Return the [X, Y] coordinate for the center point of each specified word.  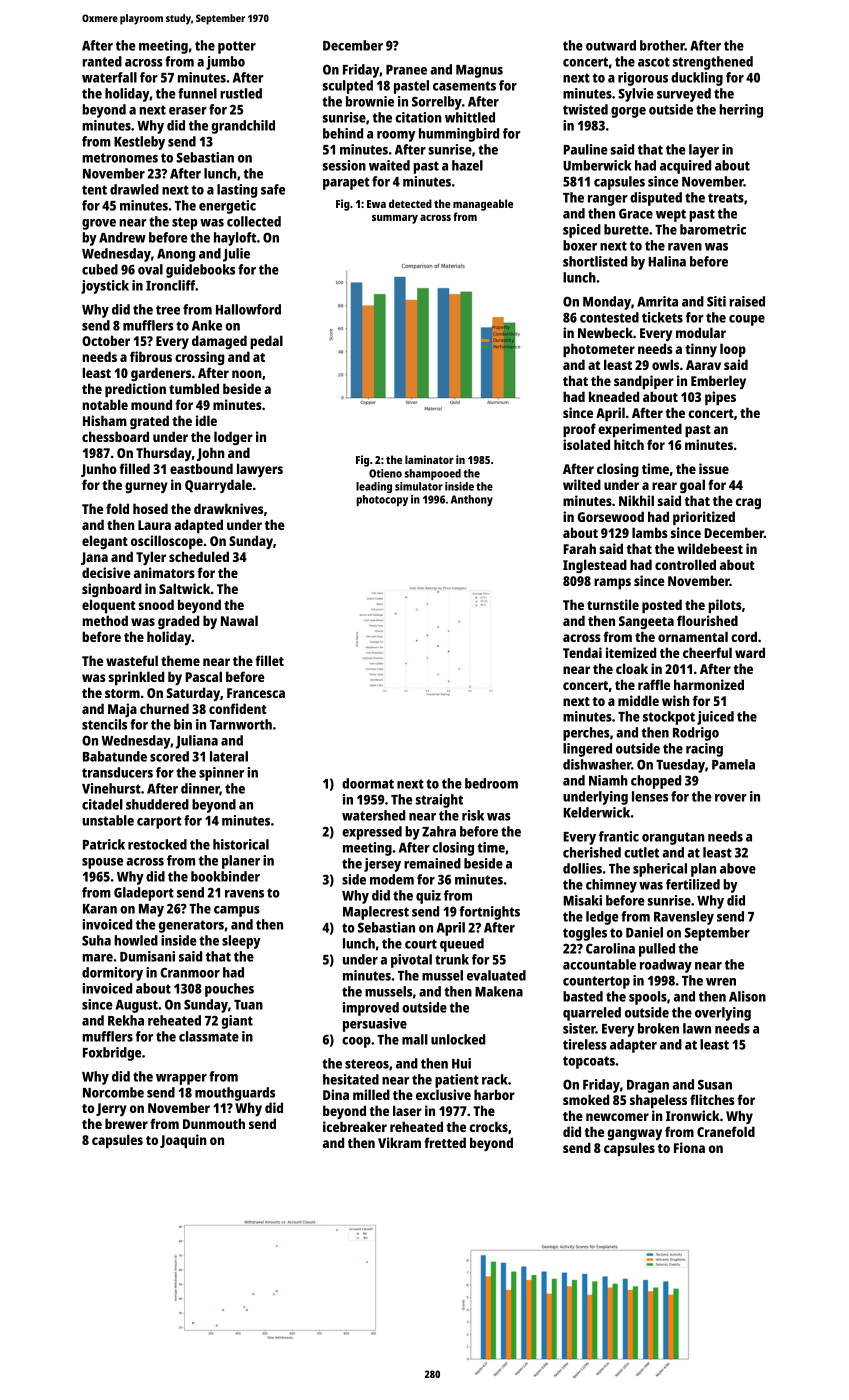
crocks [488, 1126]
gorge [628, 112]
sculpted [348, 87]
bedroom [491, 783]
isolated [586, 444]
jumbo [225, 63]
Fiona [689, 1147]
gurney [146, 487]
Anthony [472, 500]
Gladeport [144, 894]
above [738, 868]
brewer [126, 1123]
